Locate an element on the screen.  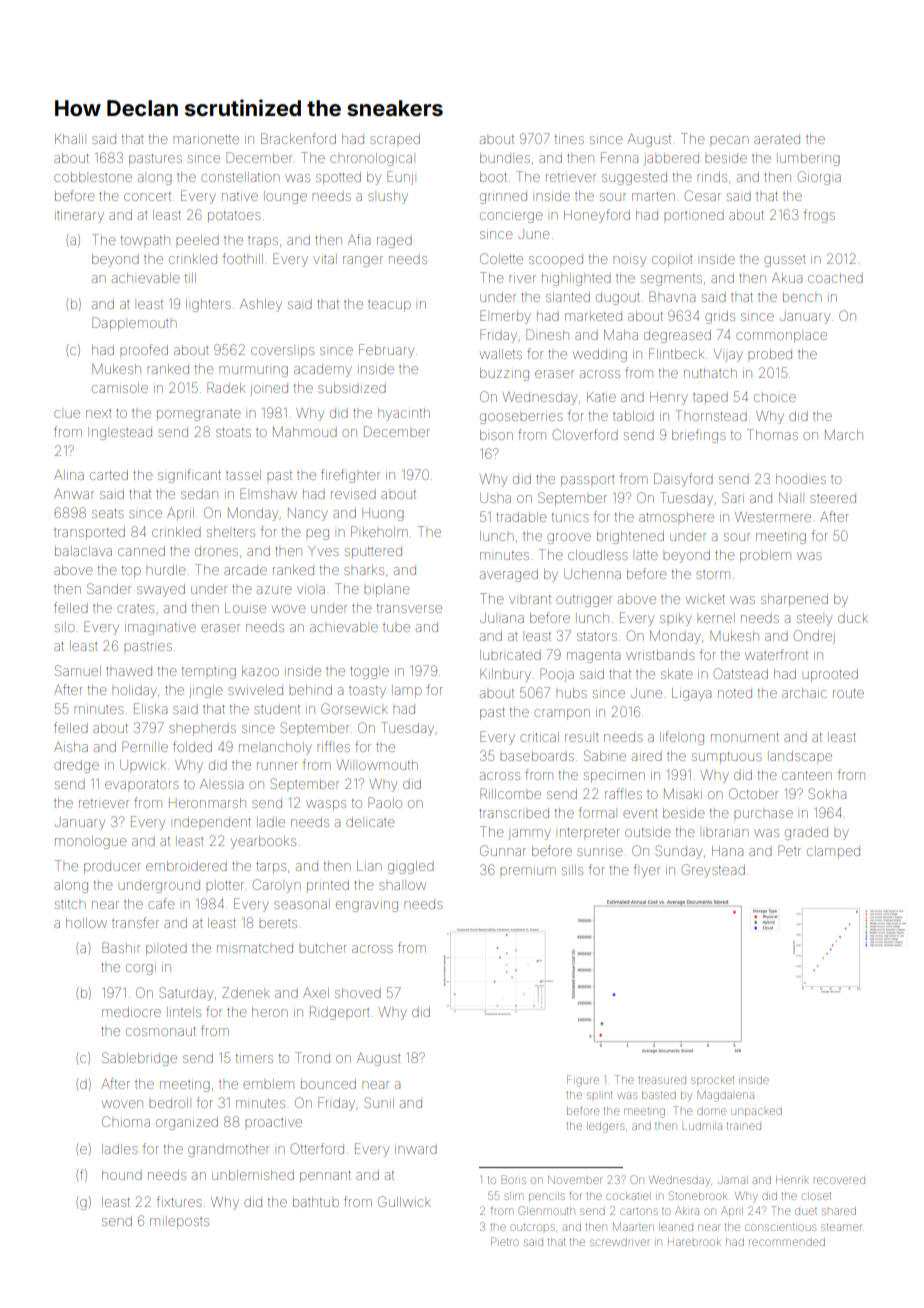
unpacked is located at coordinates (756, 1111).
